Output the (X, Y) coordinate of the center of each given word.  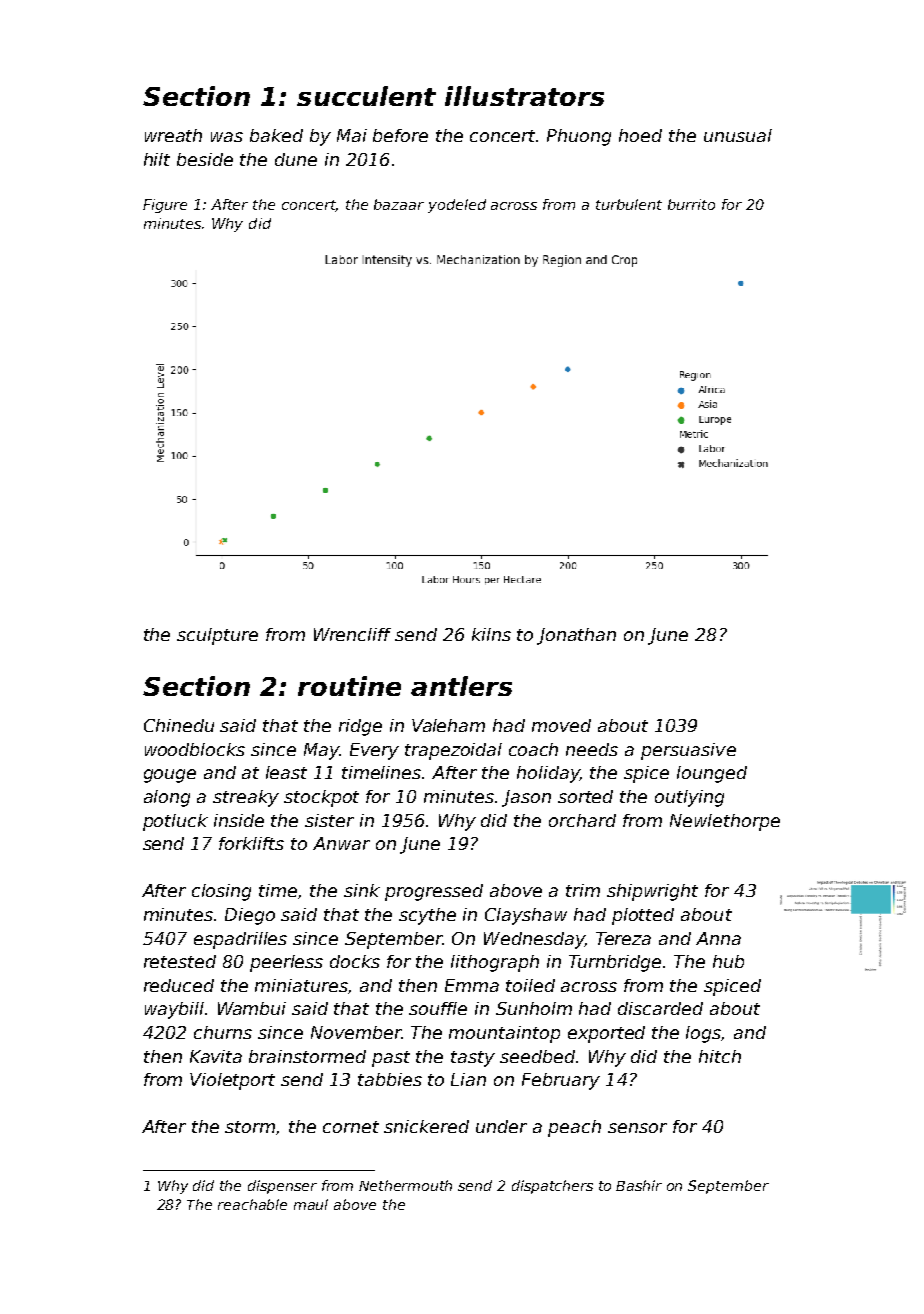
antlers (461, 686)
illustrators (524, 96)
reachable (252, 1204)
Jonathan (576, 636)
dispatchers (552, 1187)
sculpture (217, 636)
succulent (366, 96)
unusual (738, 135)
